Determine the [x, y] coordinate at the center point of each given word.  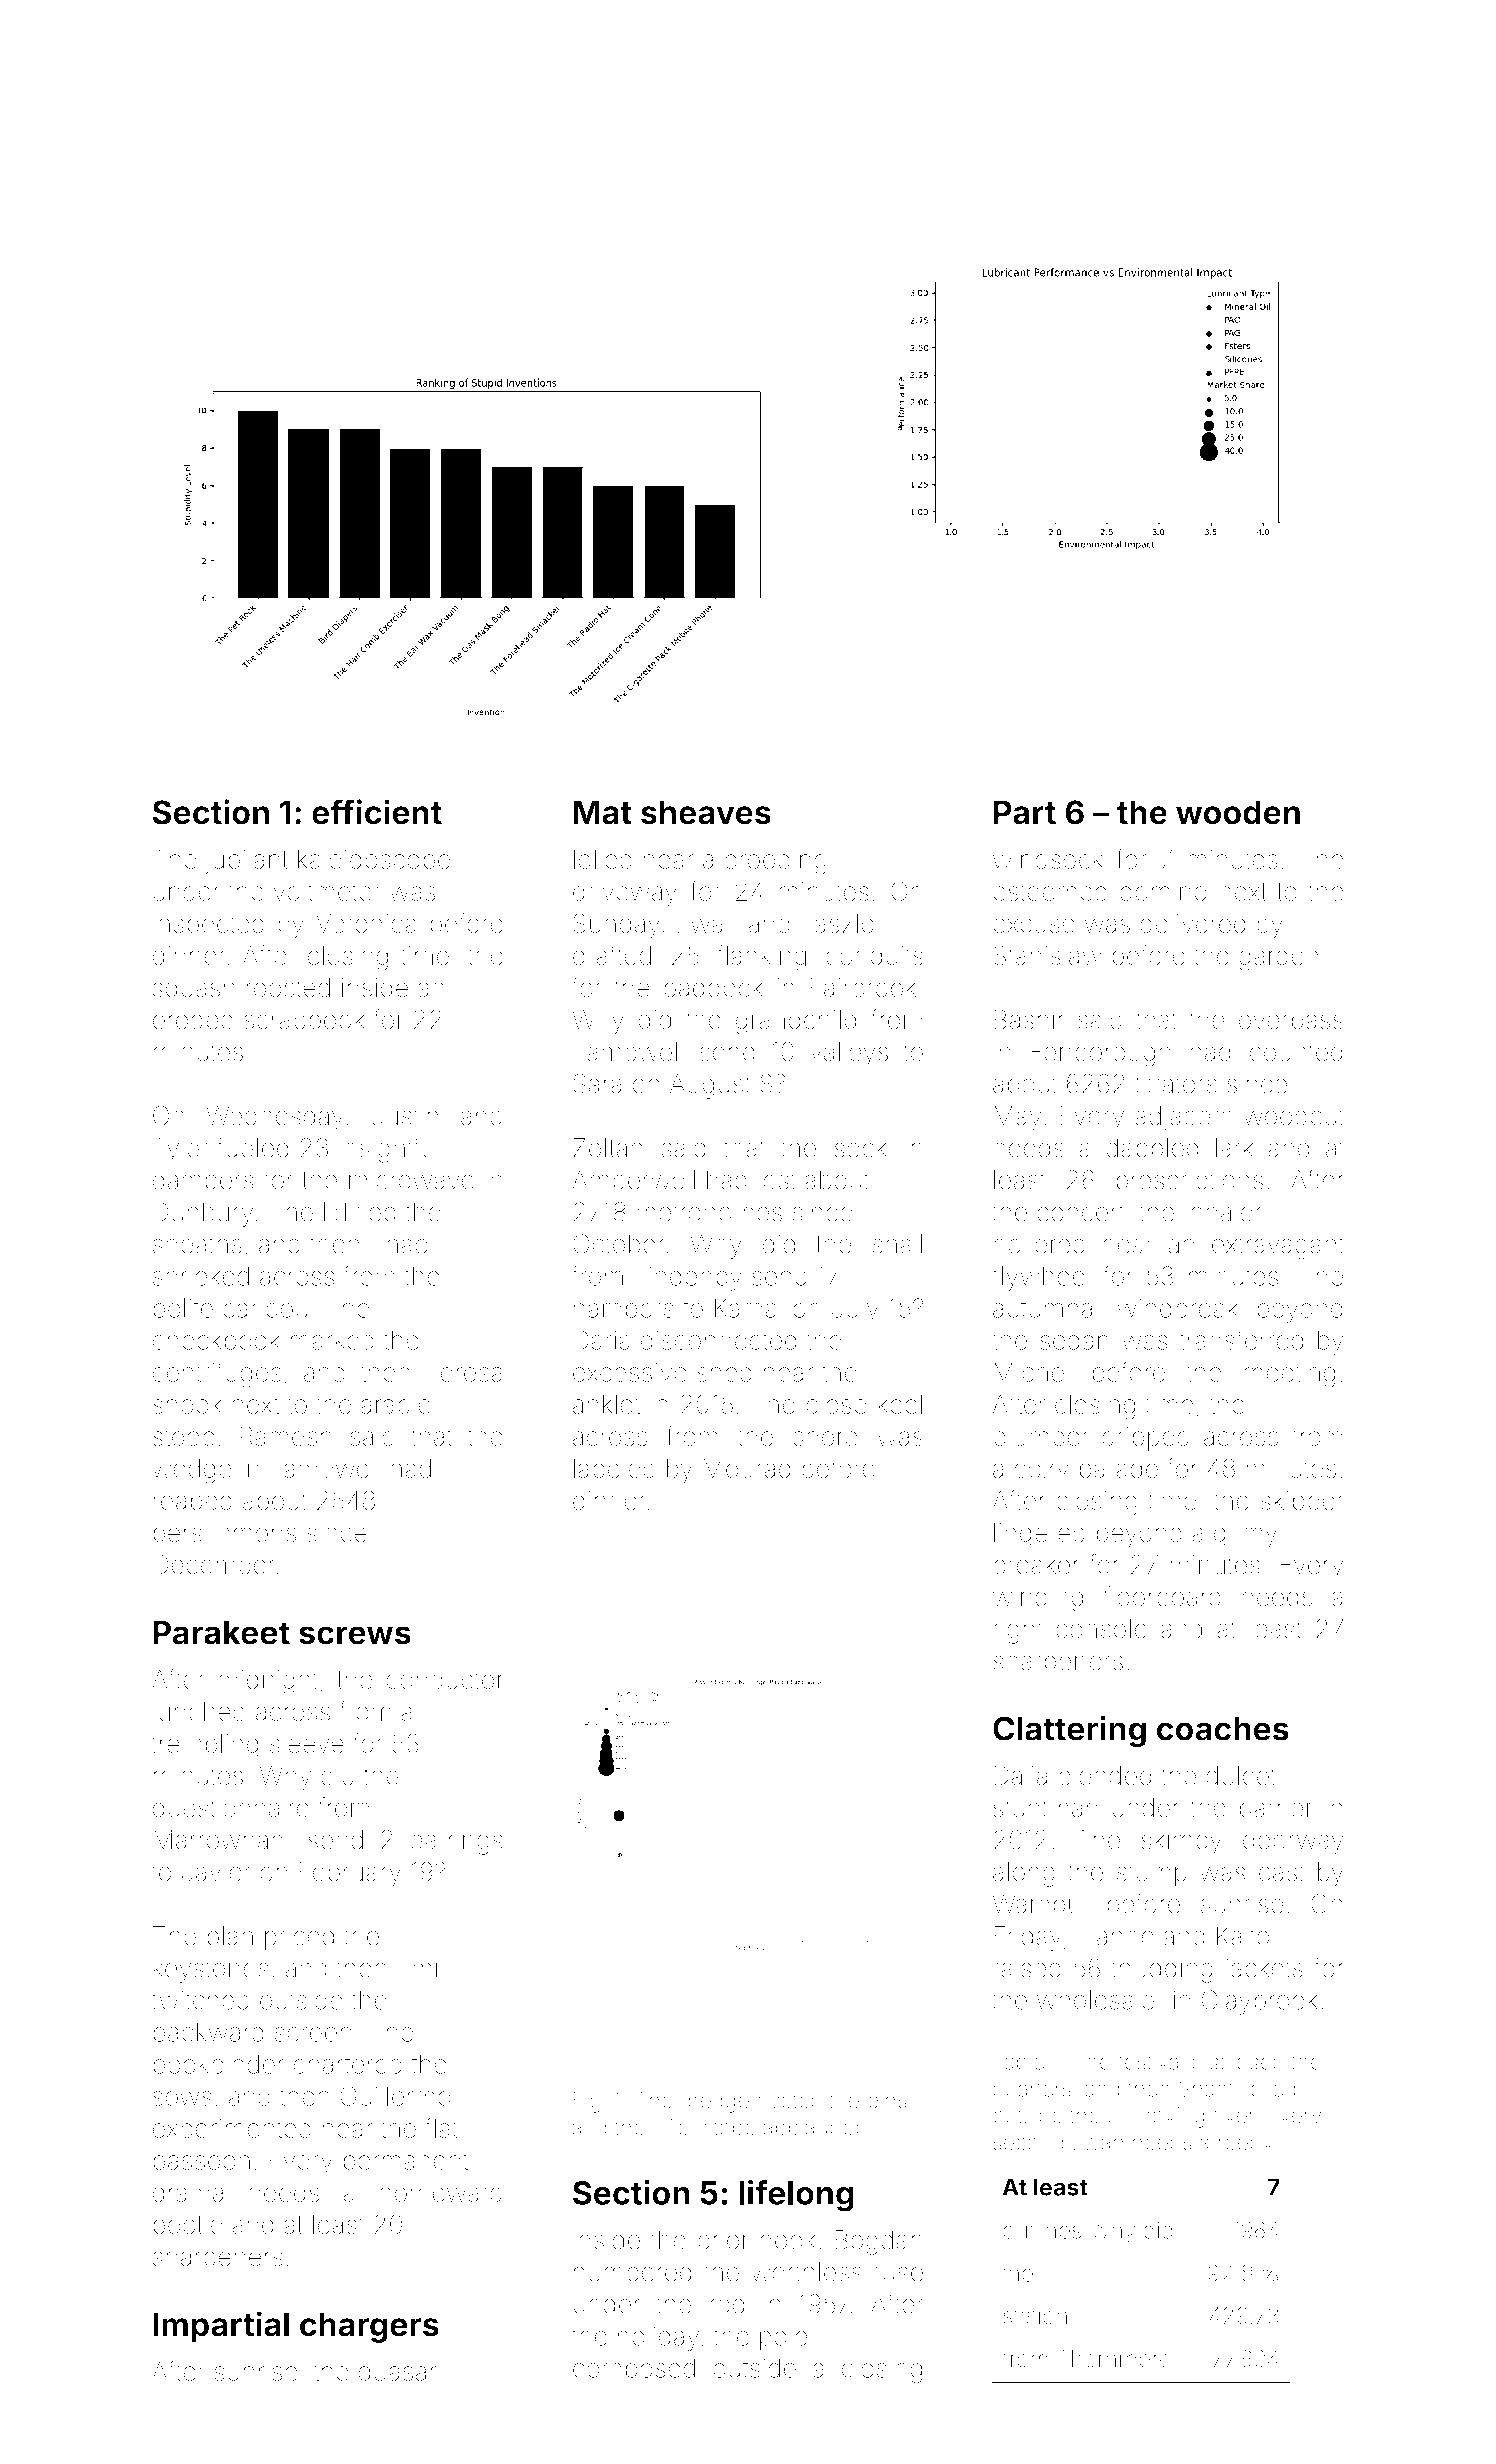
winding [1038, 1599]
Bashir [1029, 1020]
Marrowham [222, 1840]
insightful [389, 1150]
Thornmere [1114, 2359]
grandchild [796, 1022]
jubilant [246, 861]
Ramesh [286, 1436]
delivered [1192, 923]
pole [784, 2338]
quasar [397, 2376]
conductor [445, 1679]
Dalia [1021, 1775]
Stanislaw [1048, 955]
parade [1119, 1471]
